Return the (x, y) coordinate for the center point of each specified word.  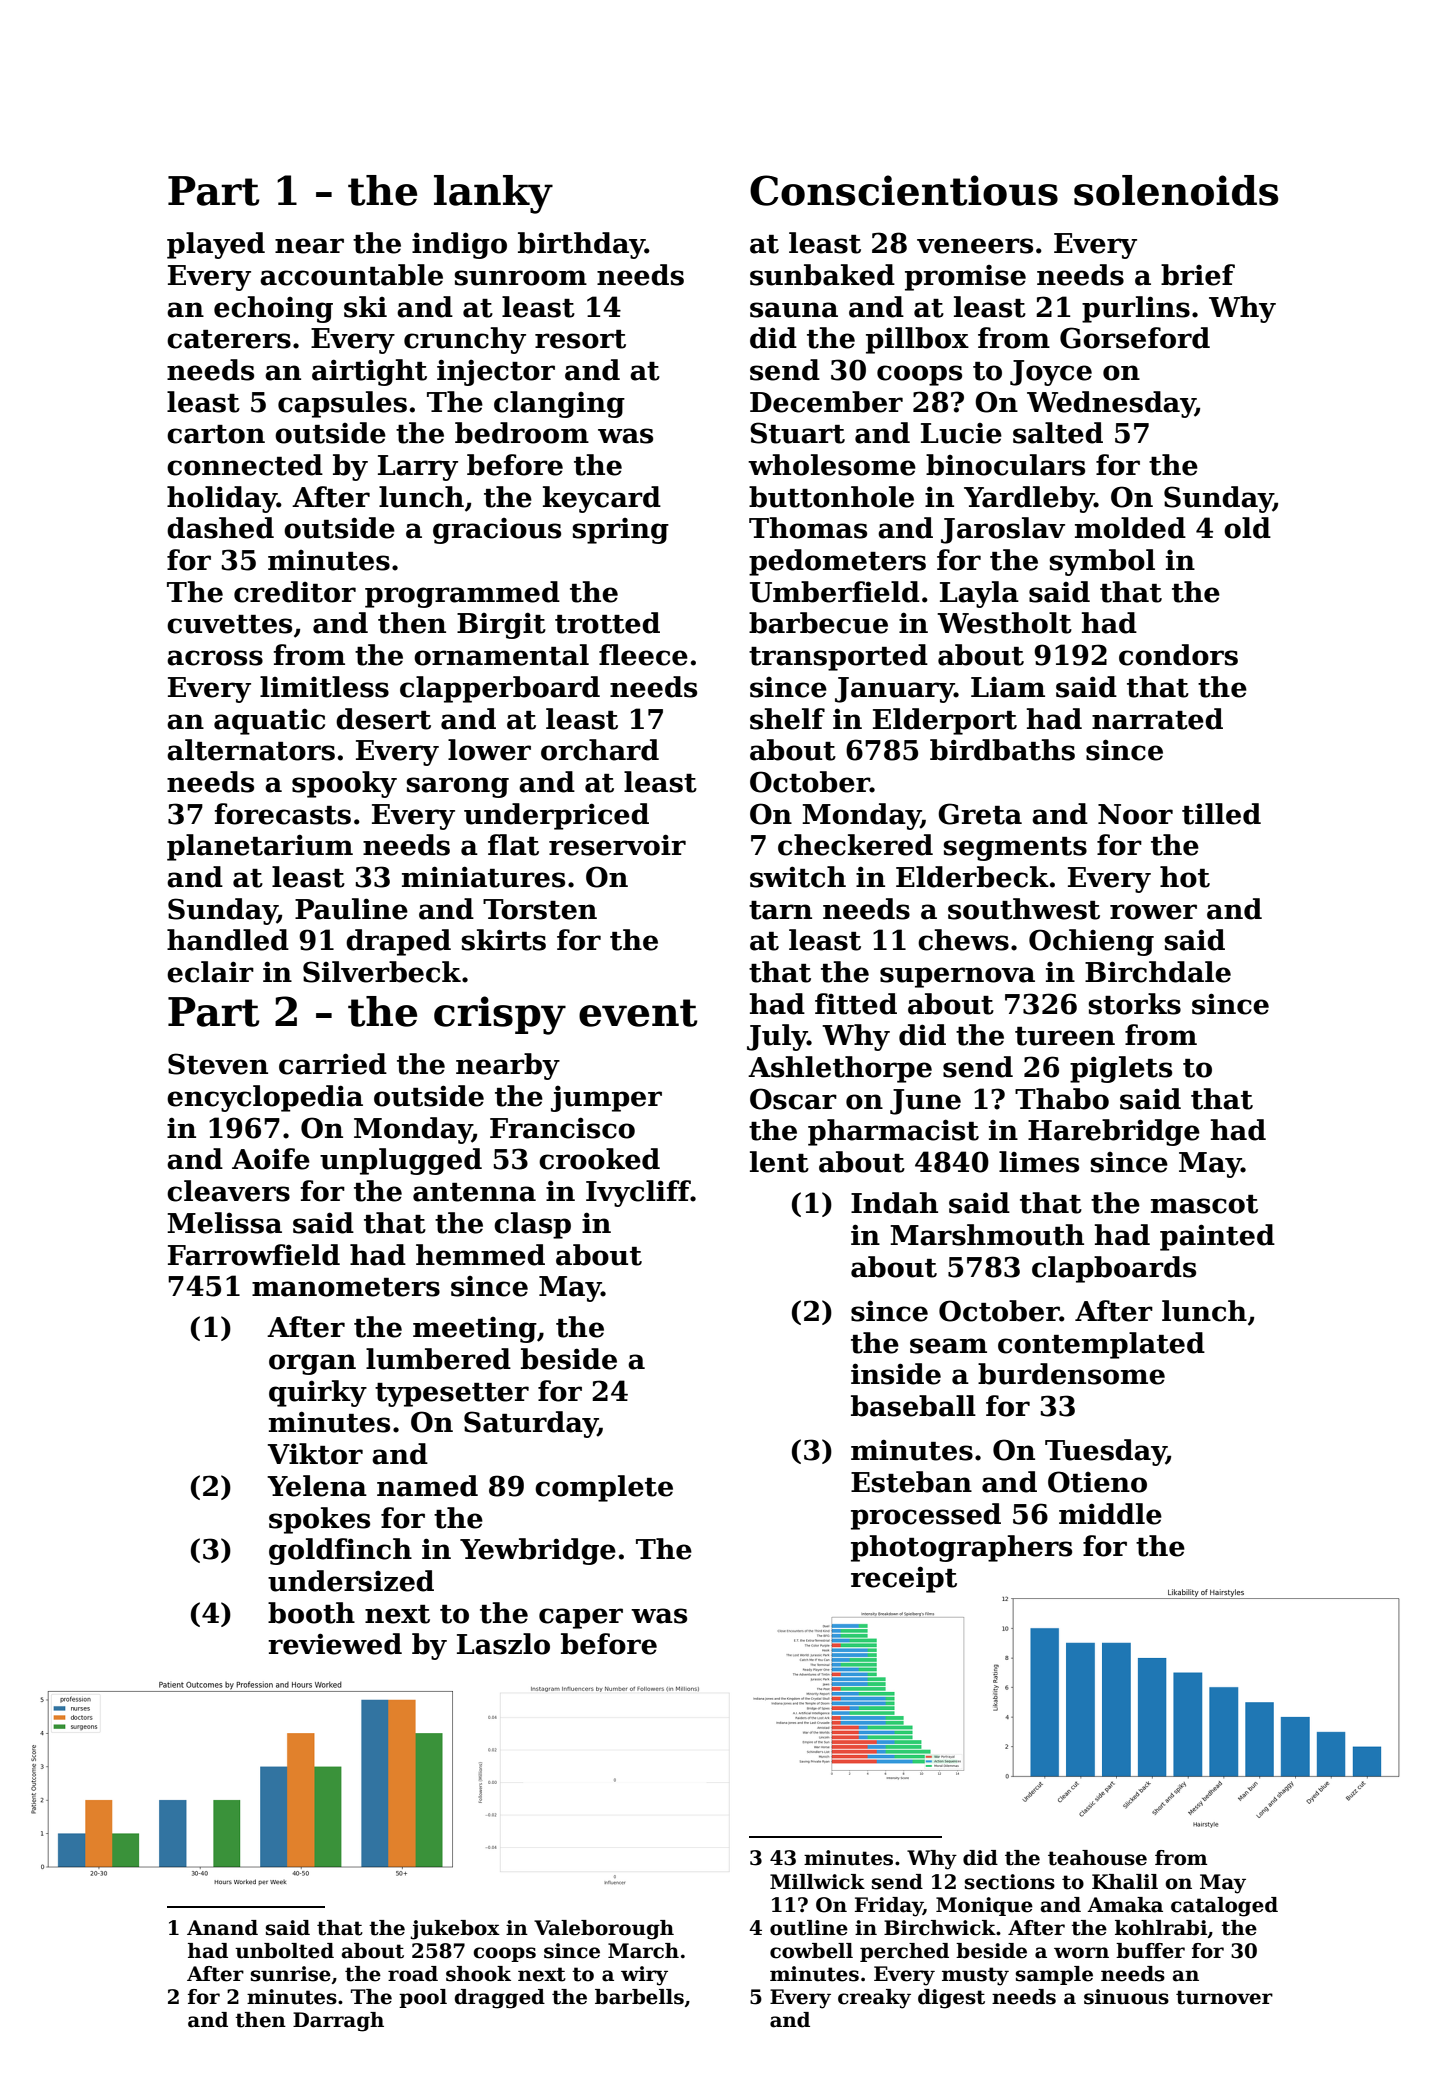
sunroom (521, 278)
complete (604, 1488)
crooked (599, 1159)
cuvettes (229, 624)
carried (333, 1064)
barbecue (818, 623)
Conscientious (904, 190)
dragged (499, 1999)
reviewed (335, 1644)
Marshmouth (987, 1235)
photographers (961, 1548)
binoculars (1005, 465)
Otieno (1097, 1482)
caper (581, 1618)
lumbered (438, 1359)
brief (1198, 275)
